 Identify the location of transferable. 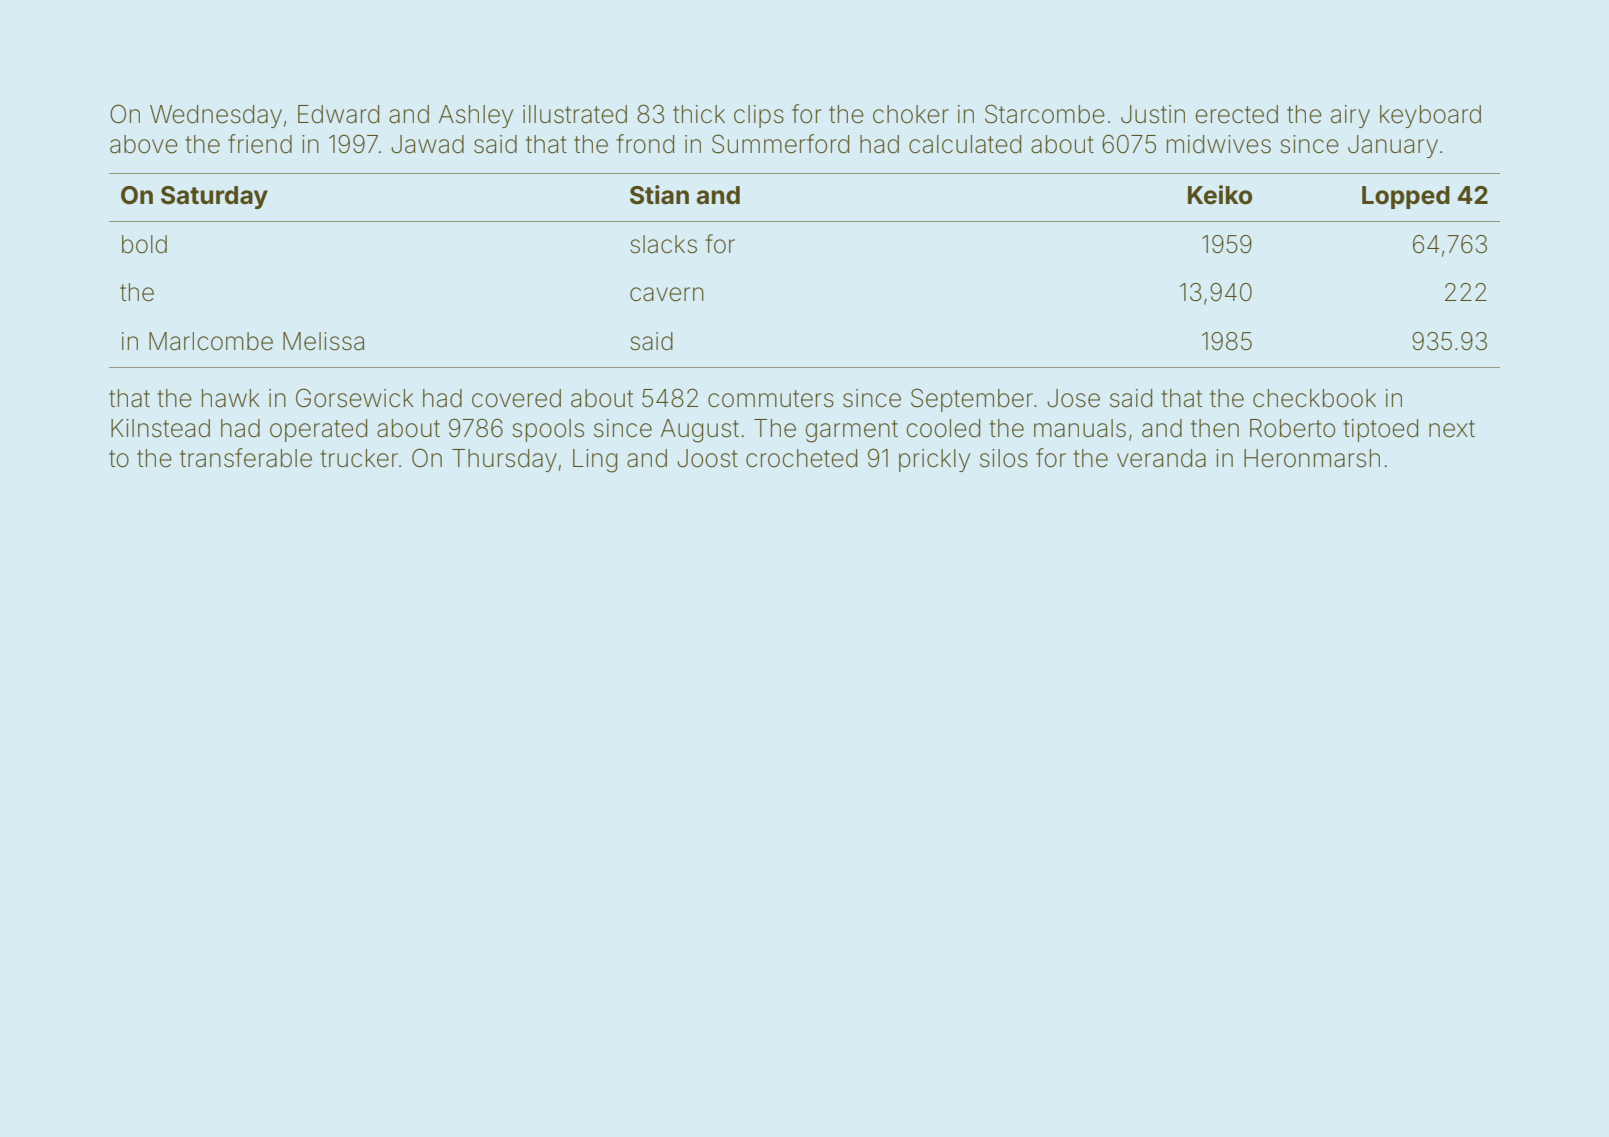
(246, 458).
